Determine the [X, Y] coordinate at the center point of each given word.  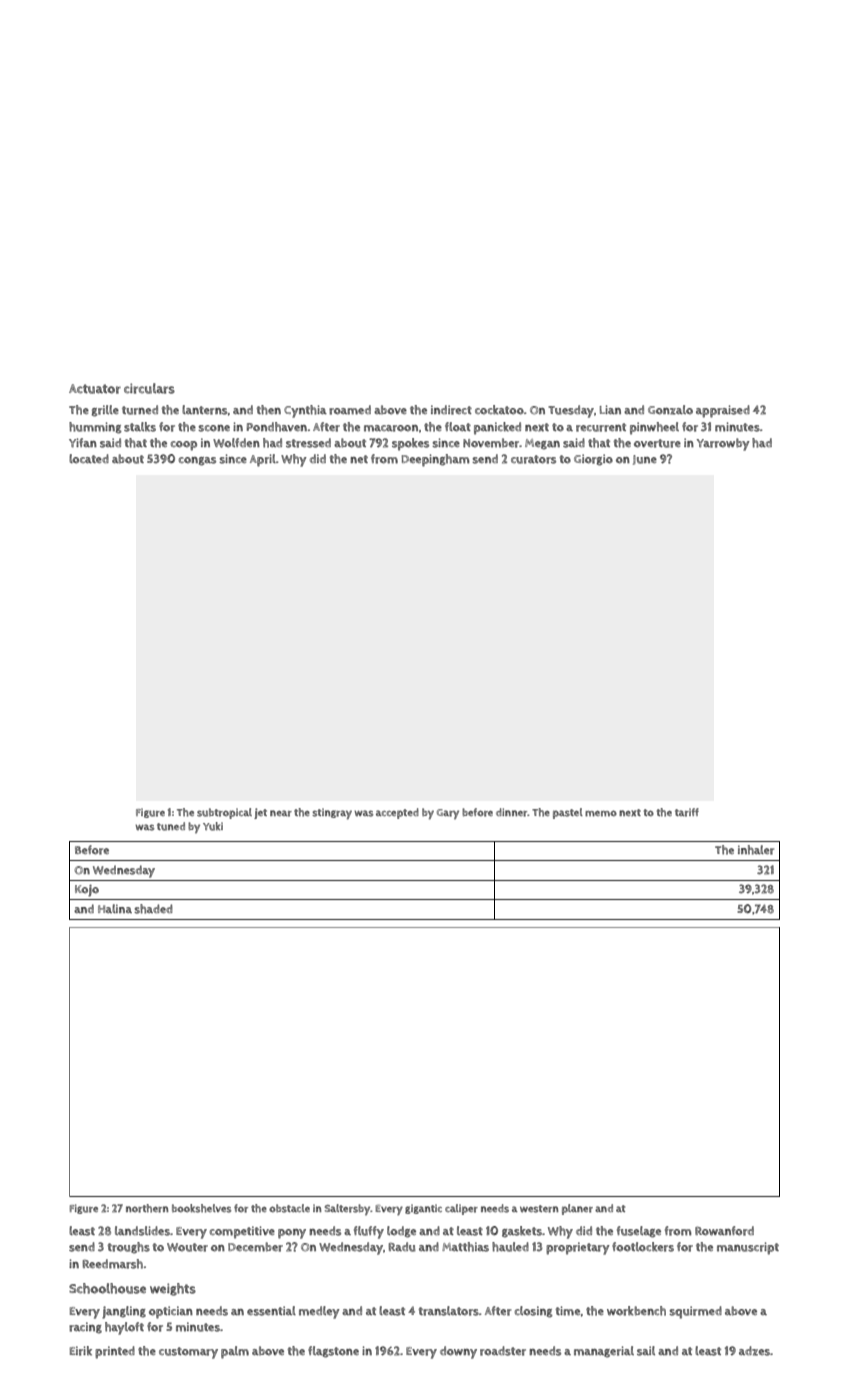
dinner [512, 812]
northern [147, 1208]
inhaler [756, 850]
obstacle [289, 1208]
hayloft [124, 1328]
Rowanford [724, 1231]
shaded [153, 909]
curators [533, 459]
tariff [687, 812]
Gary [448, 814]
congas [197, 461]
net [359, 459]
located [89, 459]
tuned [171, 826]
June [645, 460]
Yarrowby [723, 444]
